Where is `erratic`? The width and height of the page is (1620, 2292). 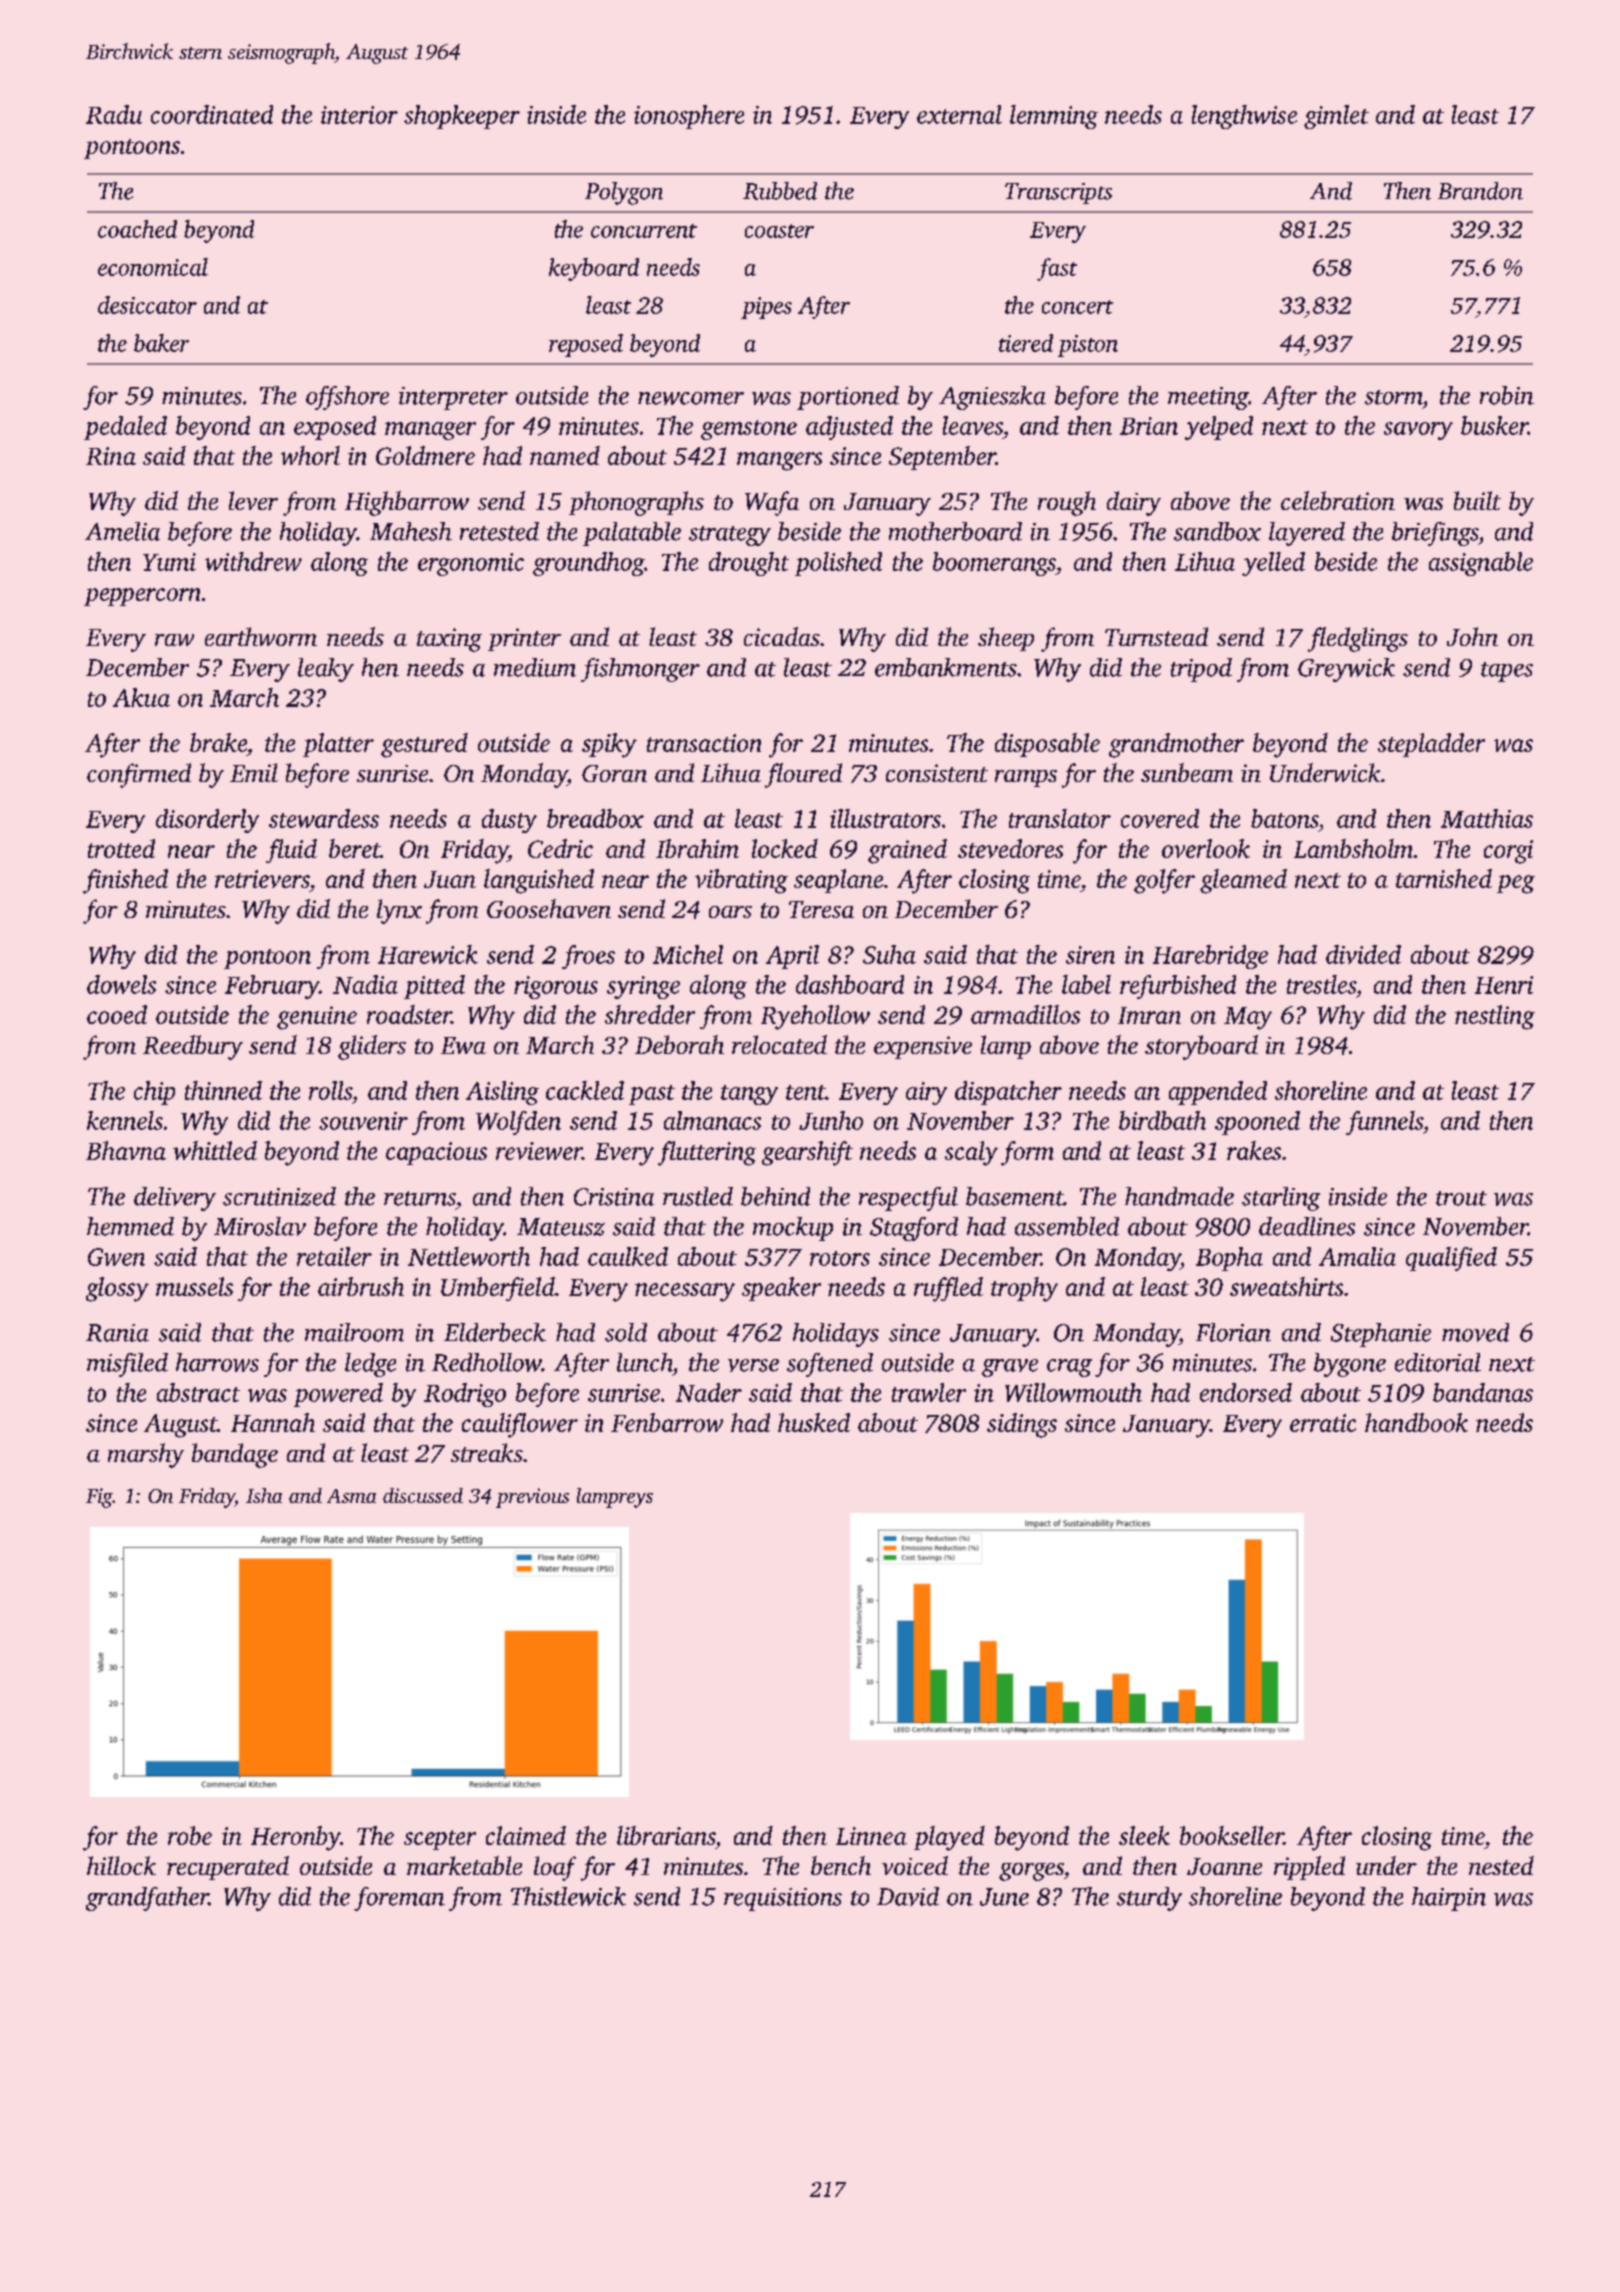
erratic is located at coordinates (1323, 1423).
